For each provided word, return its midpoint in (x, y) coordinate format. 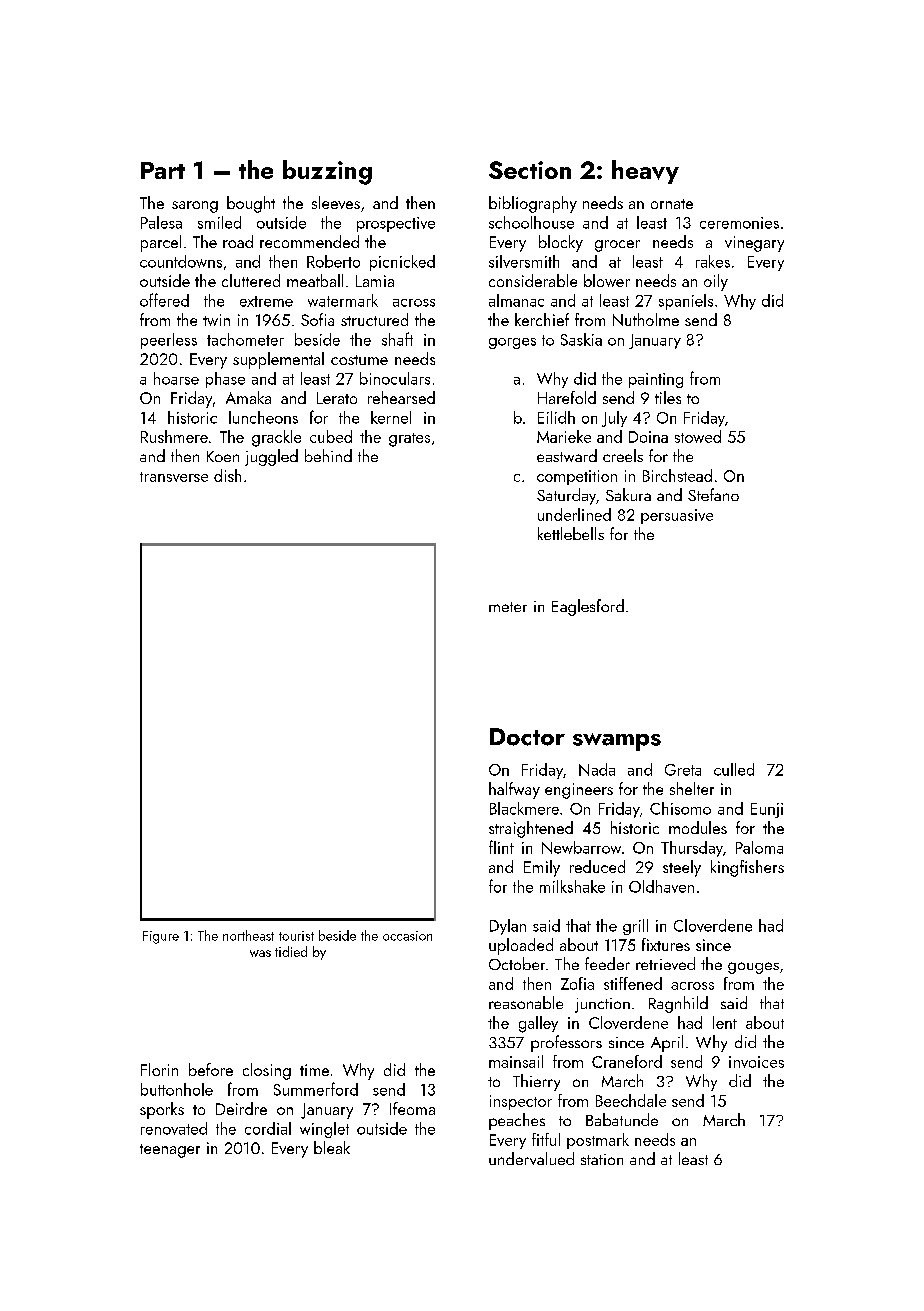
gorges (512, 343)
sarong (195, 207)
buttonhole (177, 1089)
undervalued (531, 1158)
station (602, 1159)
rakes (713, 261)
